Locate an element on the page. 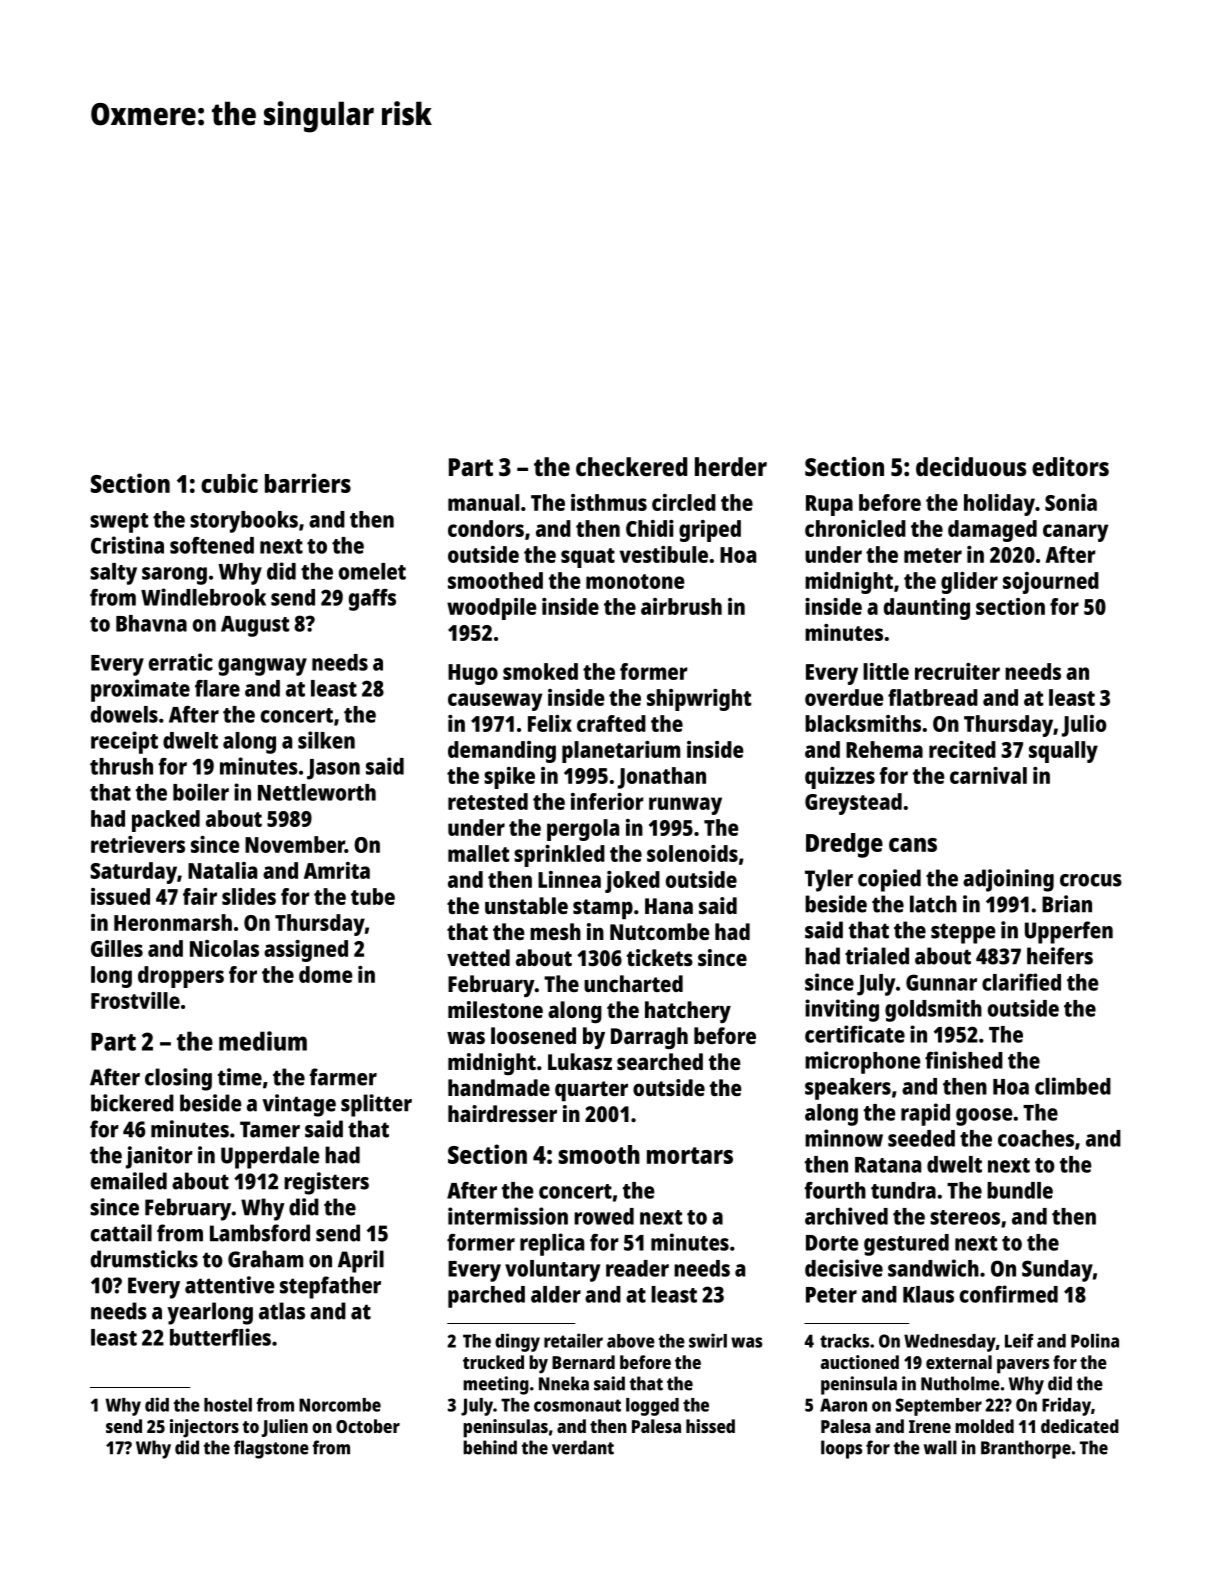 The width and height of the image is (1217, 1574). stepfather is located at coordinates (330, 1287).
